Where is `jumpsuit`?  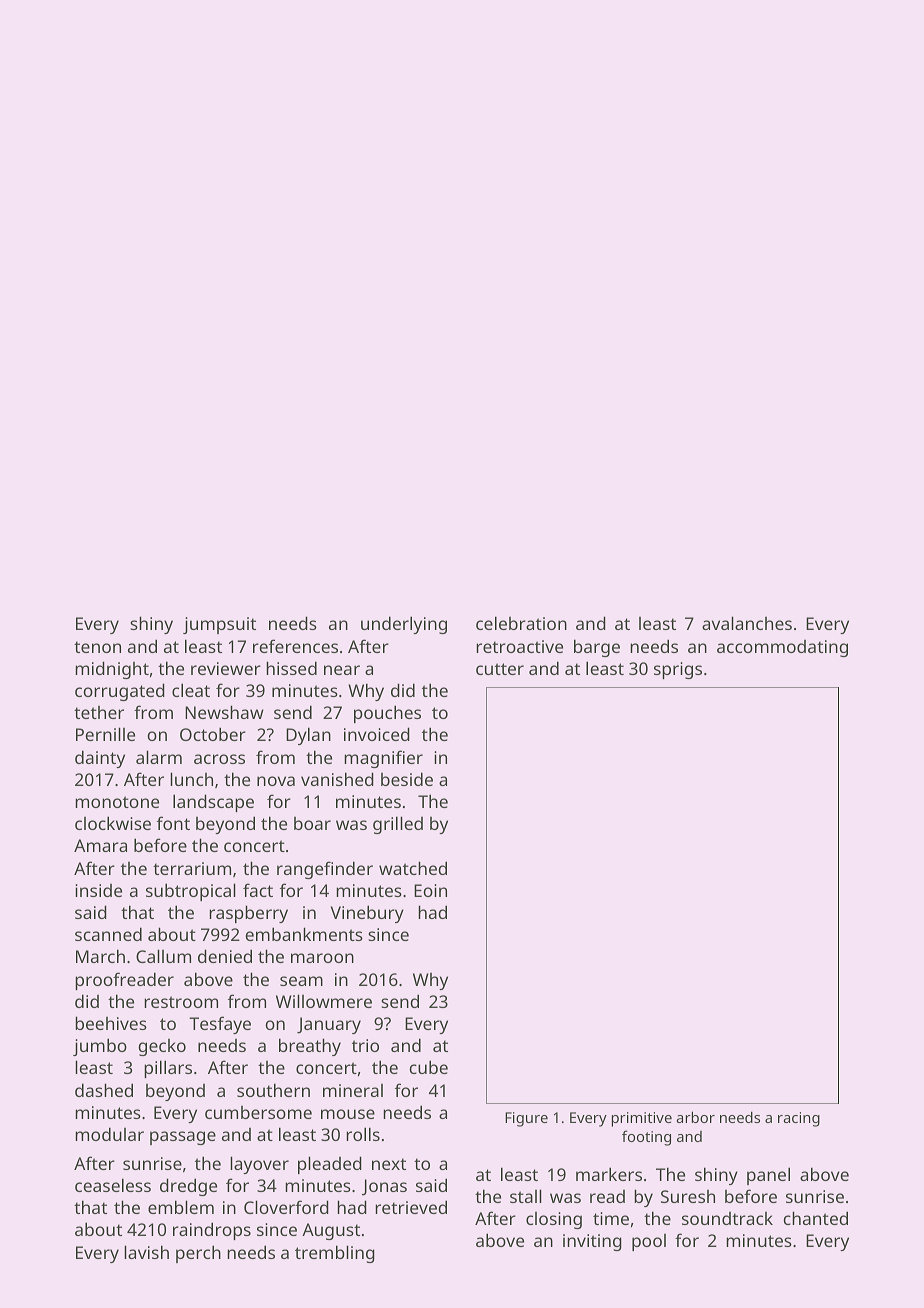
jumpsuit is located at coordinates (219, 625).
